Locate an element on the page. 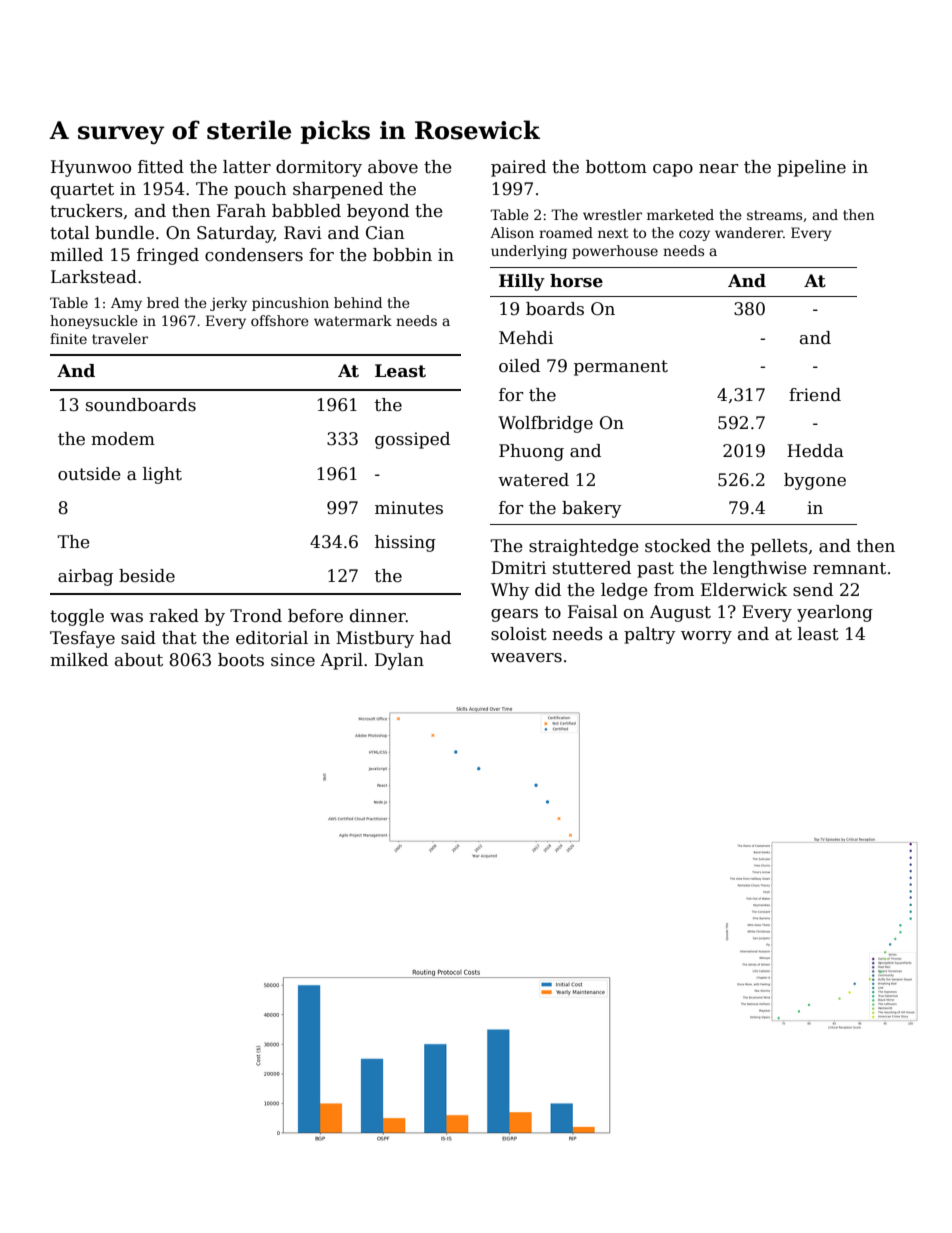 The width and height of the page is (952, 1233). friend is located at coordinates (815, 395).
